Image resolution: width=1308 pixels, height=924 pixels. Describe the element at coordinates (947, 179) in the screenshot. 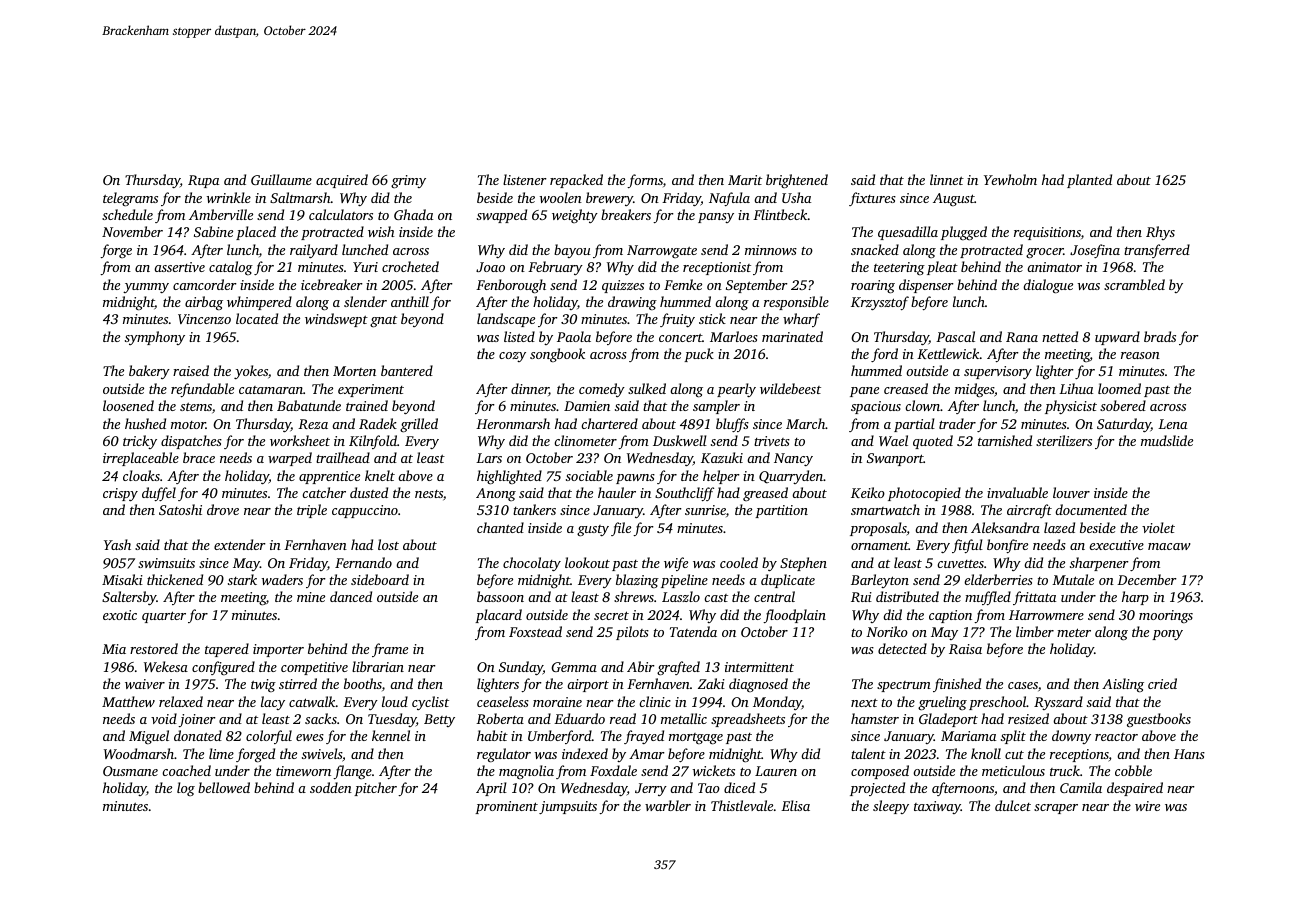

I see `linnet` at that location.
